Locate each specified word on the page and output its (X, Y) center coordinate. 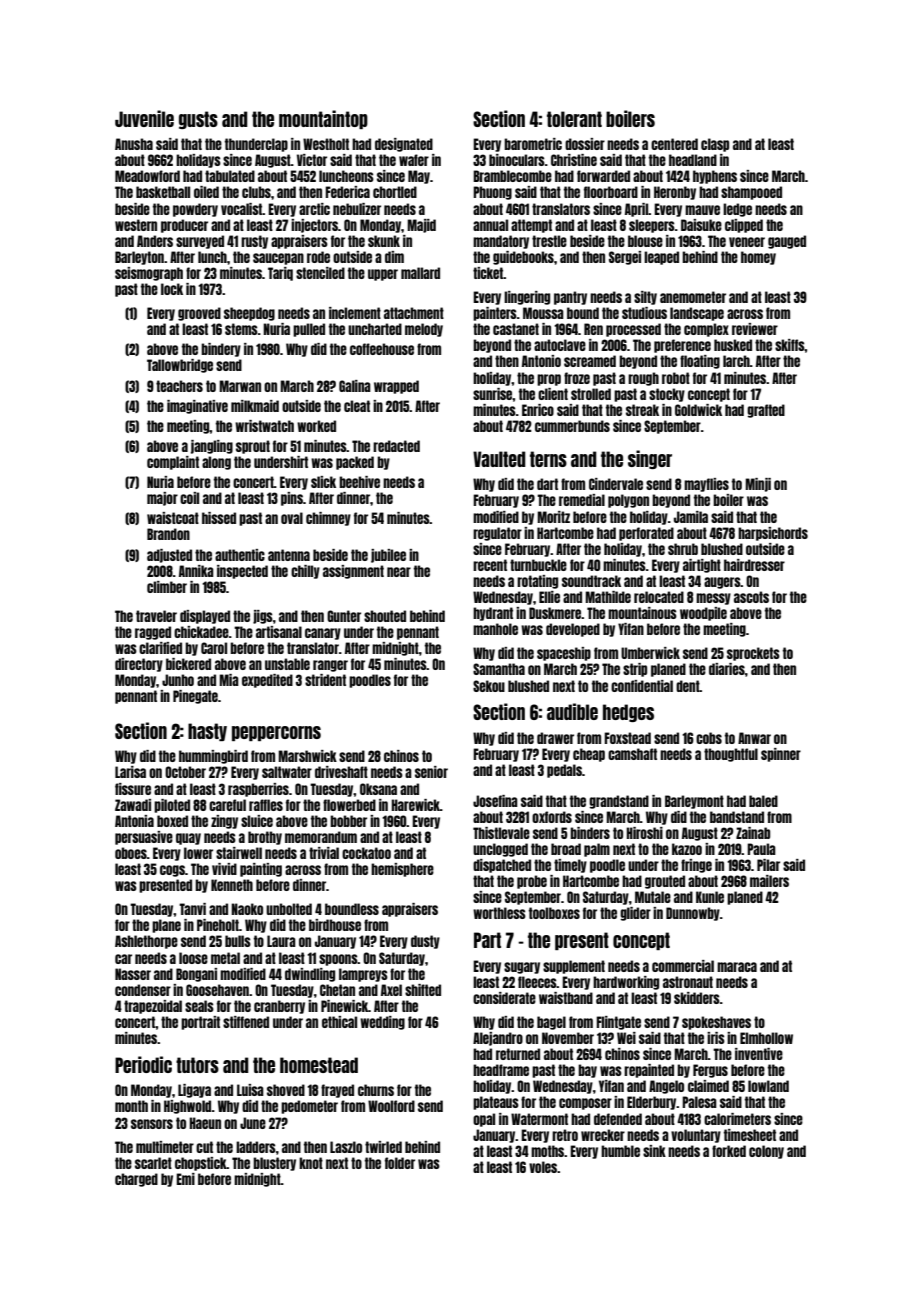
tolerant (574, 119)
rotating (537, 582)
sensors (152, 1124)
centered (674, 144)
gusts (198, 120)
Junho (178, 680)
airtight (702, 566)
